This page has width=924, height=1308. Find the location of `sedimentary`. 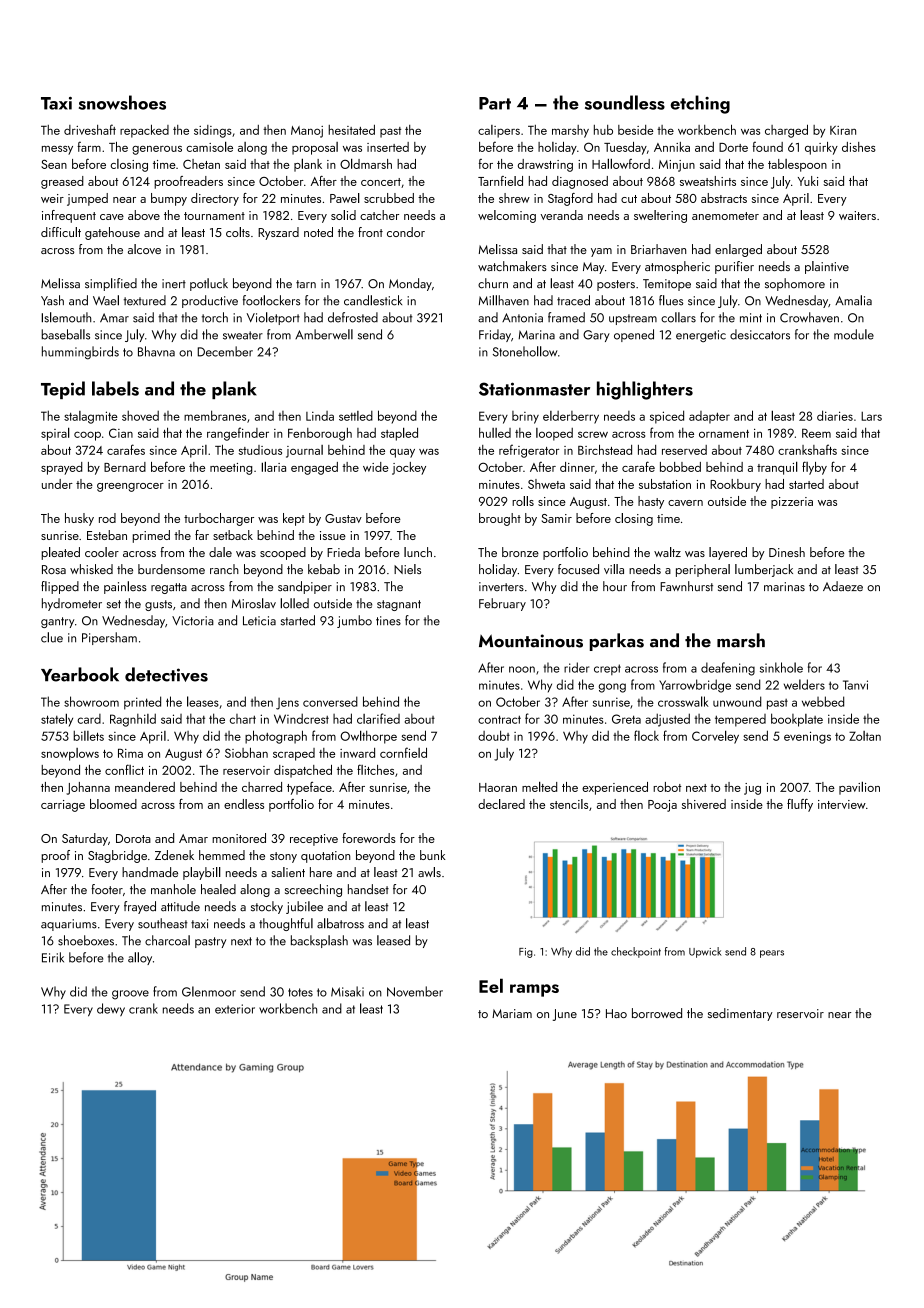

sedimentary is located at coordinates (740, 1014).
